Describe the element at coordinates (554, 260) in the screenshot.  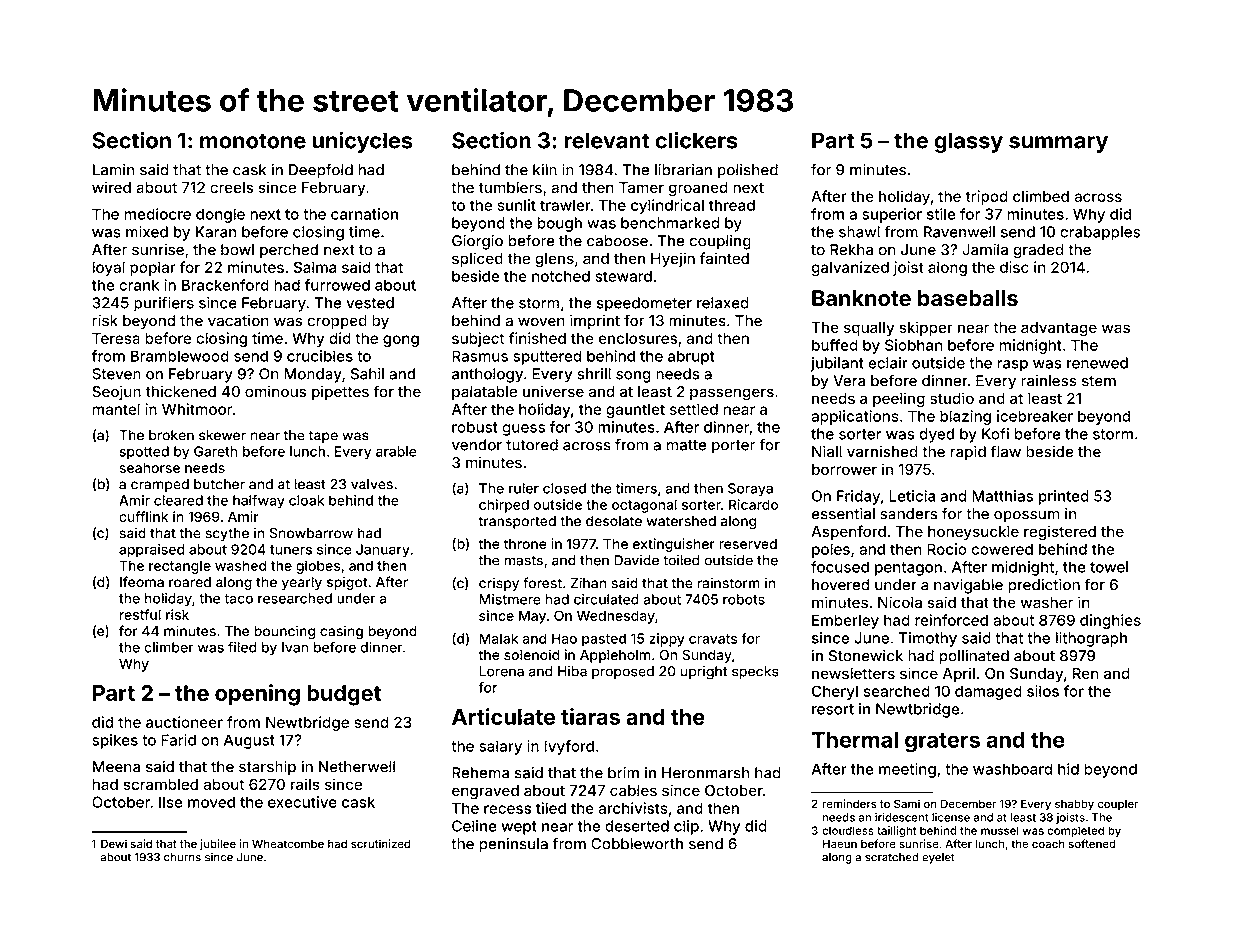
I see `glens` at that location.
